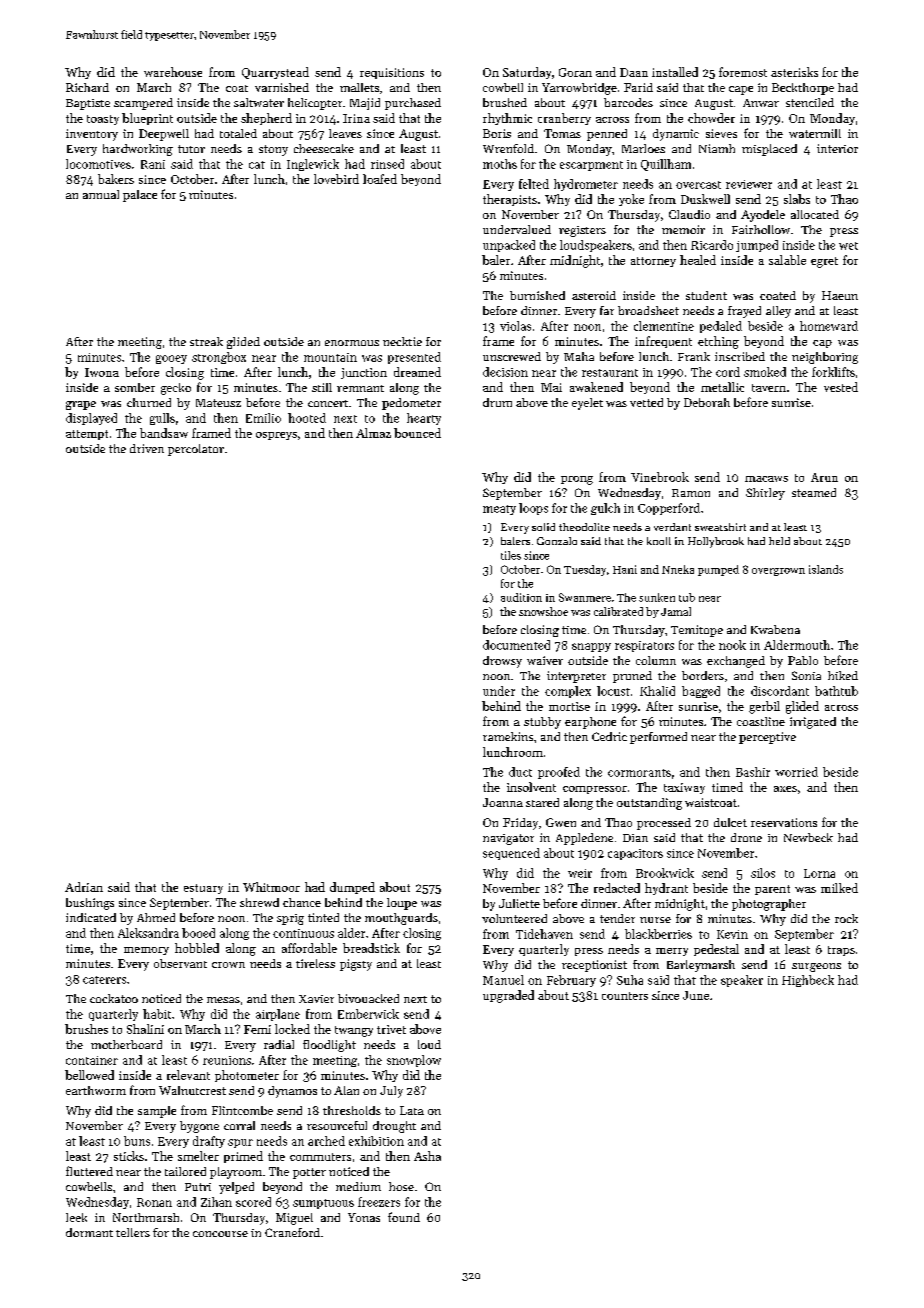 This document has width=924, height=1308. Describe the element at coordinates (503, 802) in the document. I see `Joanna` at that location.
